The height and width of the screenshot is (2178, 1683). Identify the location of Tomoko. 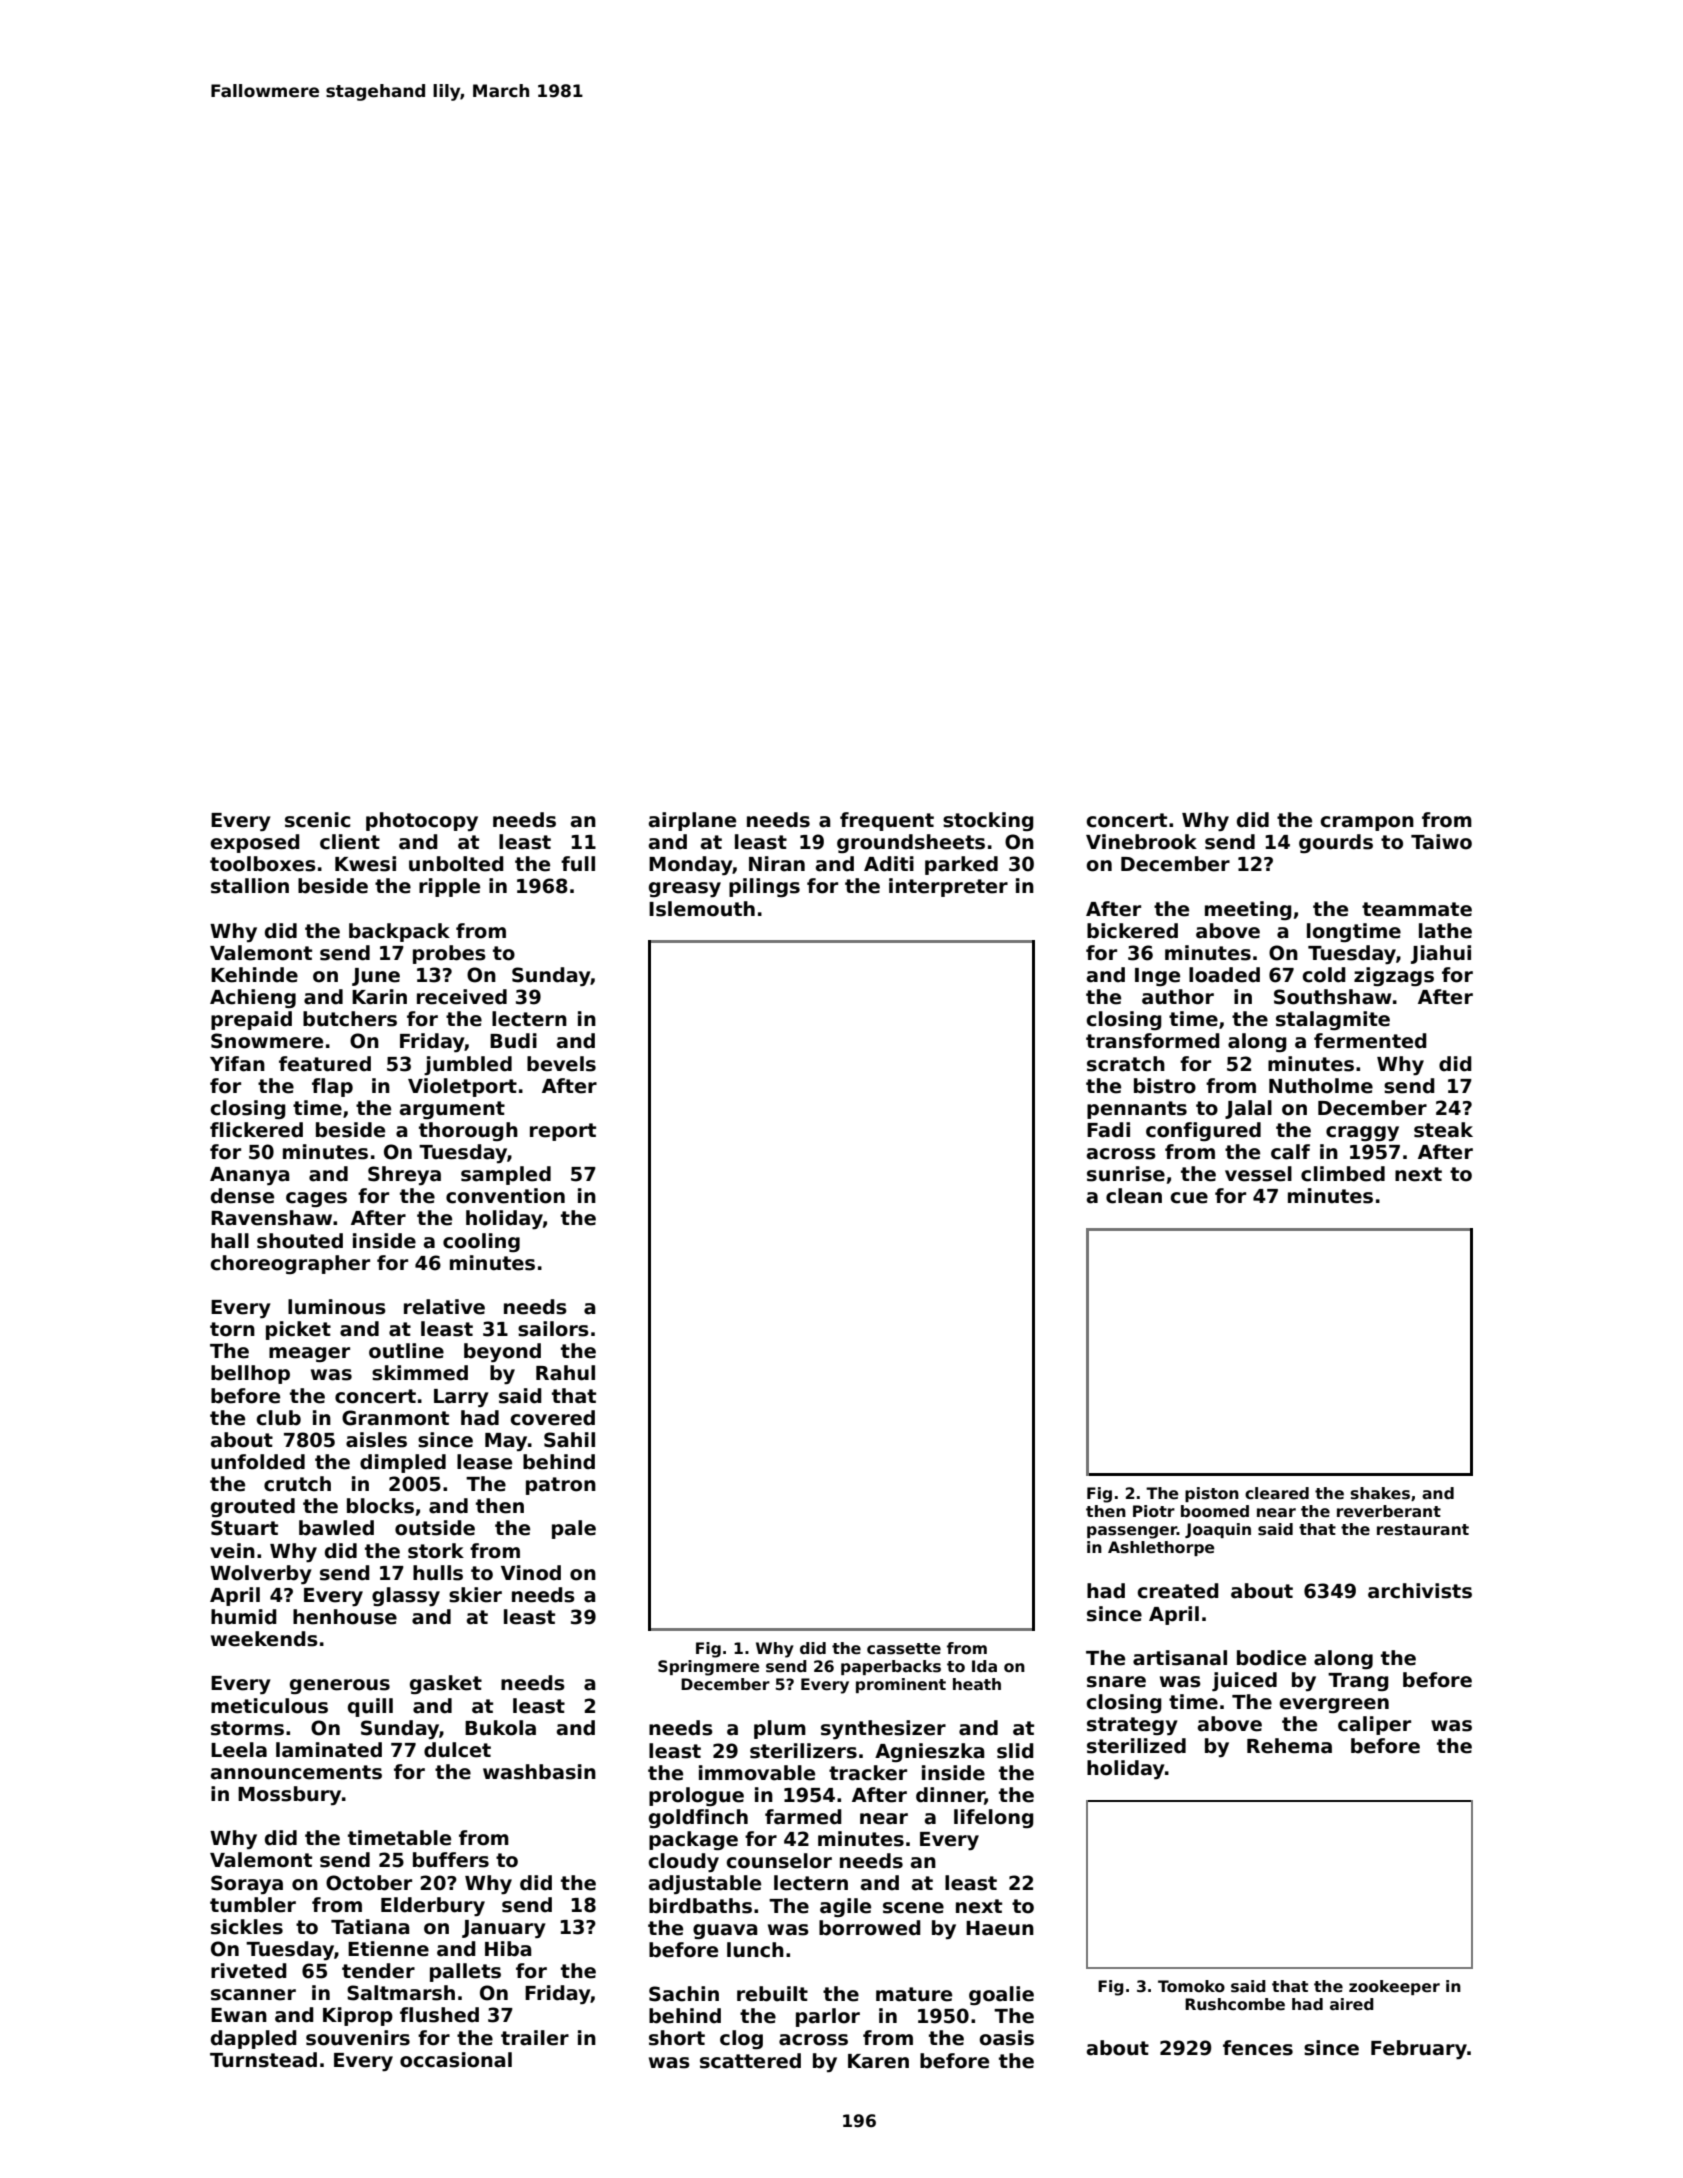
(1191, 1986).
